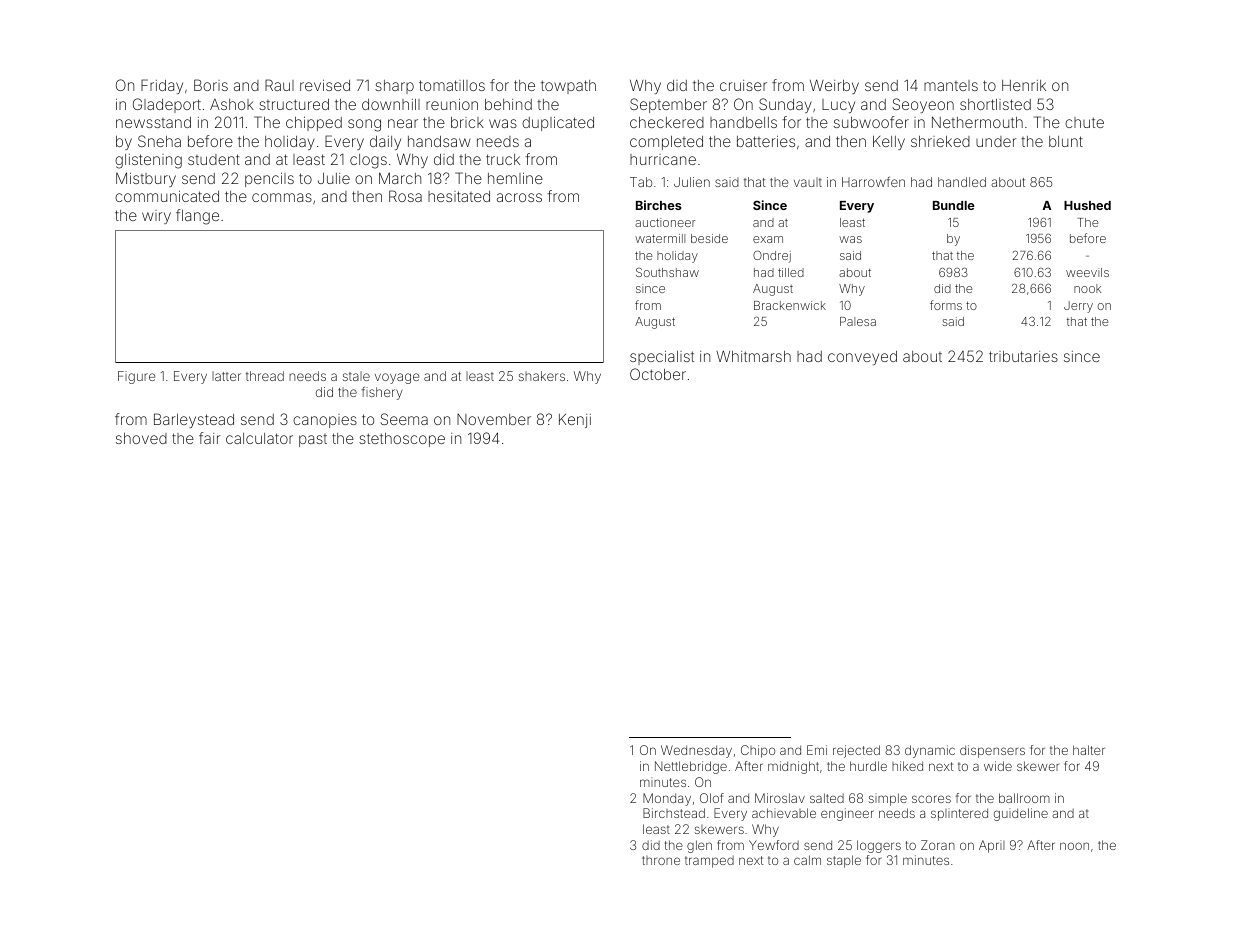 The height and width of the document is (952, 1233). I want to click on Lucy, so click(838, 106).
